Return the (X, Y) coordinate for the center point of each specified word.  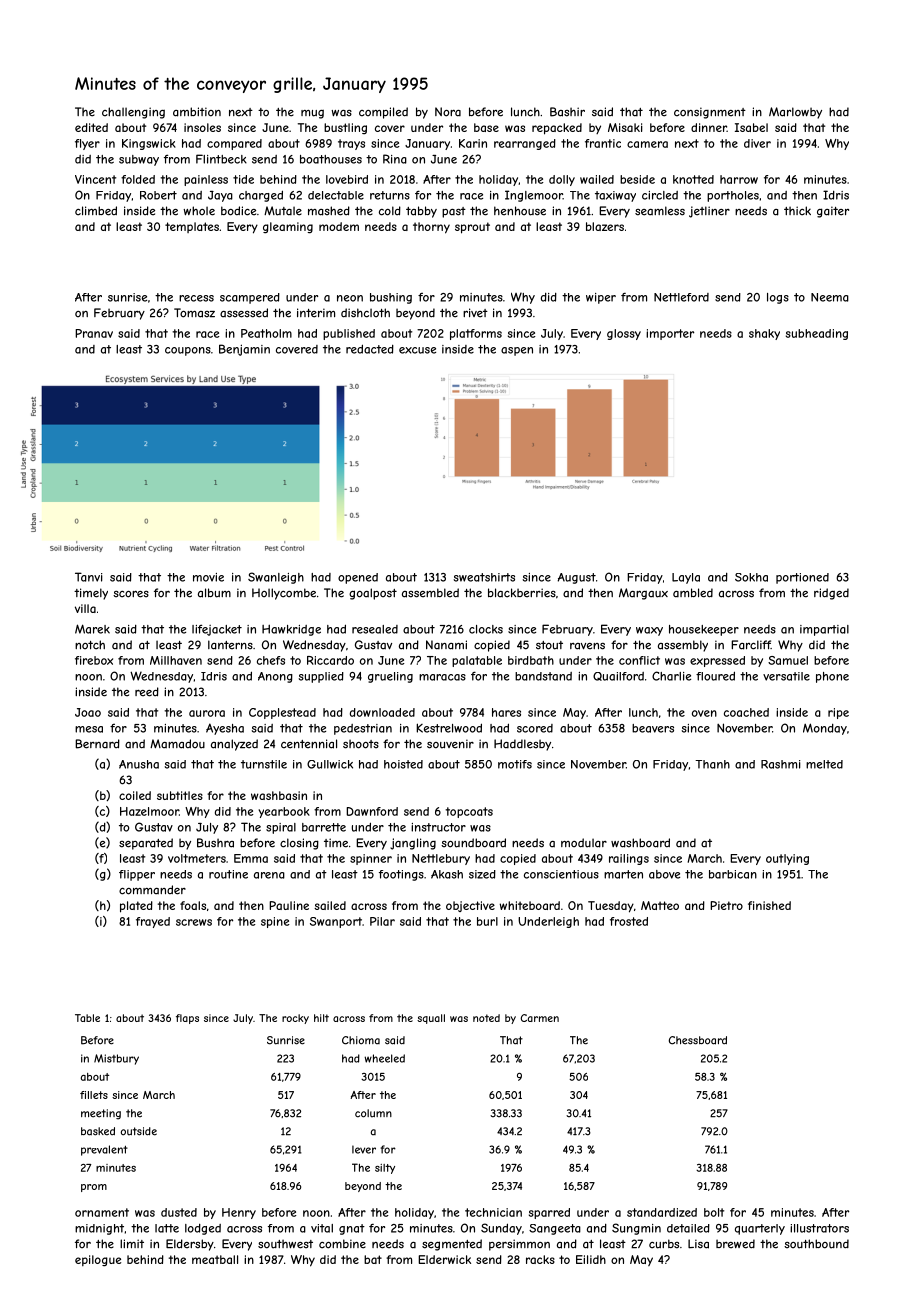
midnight (99, 1229)
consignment (710, 113)
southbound (816, 1244)
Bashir (567, 112)
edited (91, 127)
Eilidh (591, 1259)
